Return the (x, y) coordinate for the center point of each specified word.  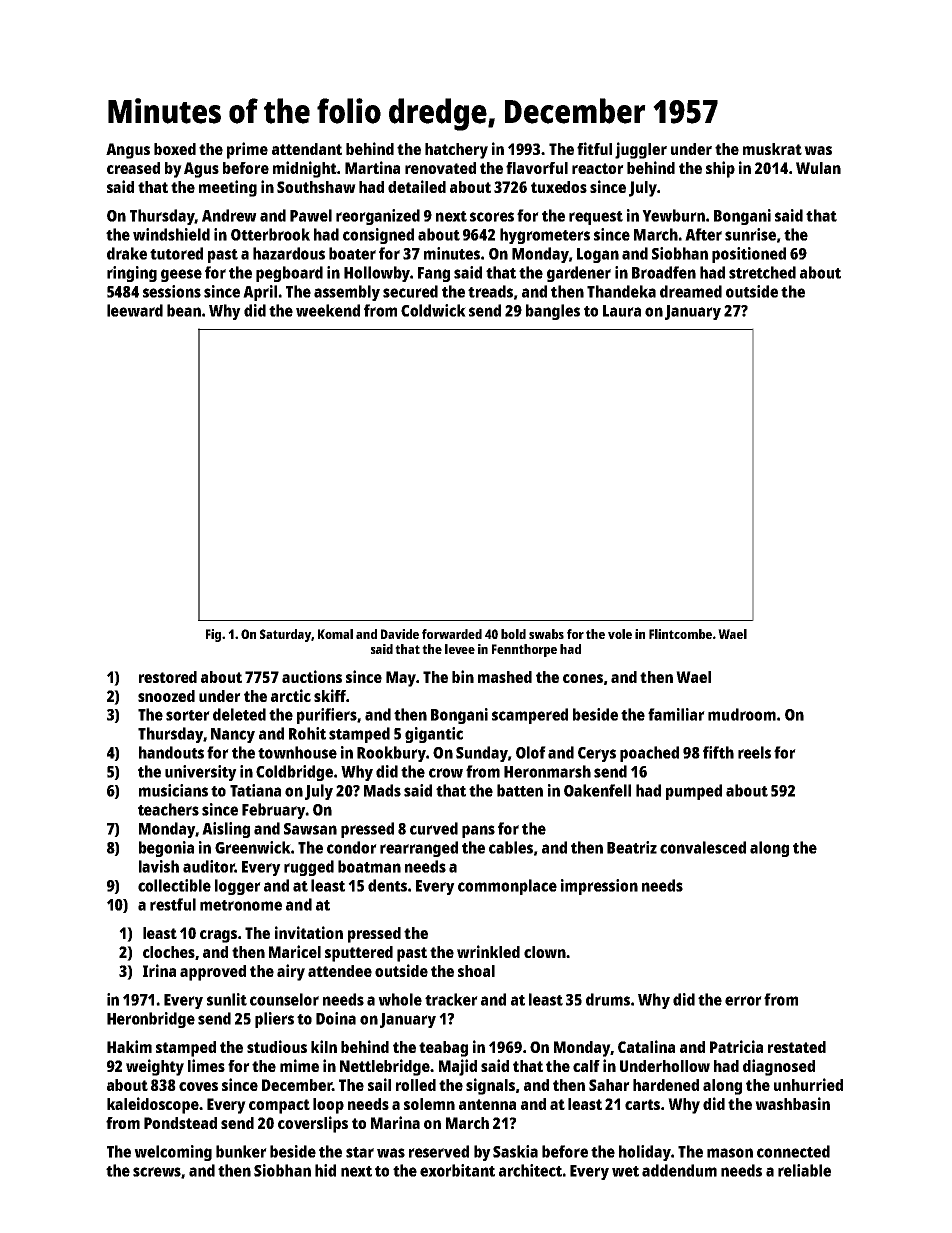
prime (247, 150)
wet (625, 1171)
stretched (762, 272)
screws (157, 1172)
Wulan (818, 168)
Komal (335, 634)
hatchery (456, 151)
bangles (553, 312)
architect (530, 1170)
